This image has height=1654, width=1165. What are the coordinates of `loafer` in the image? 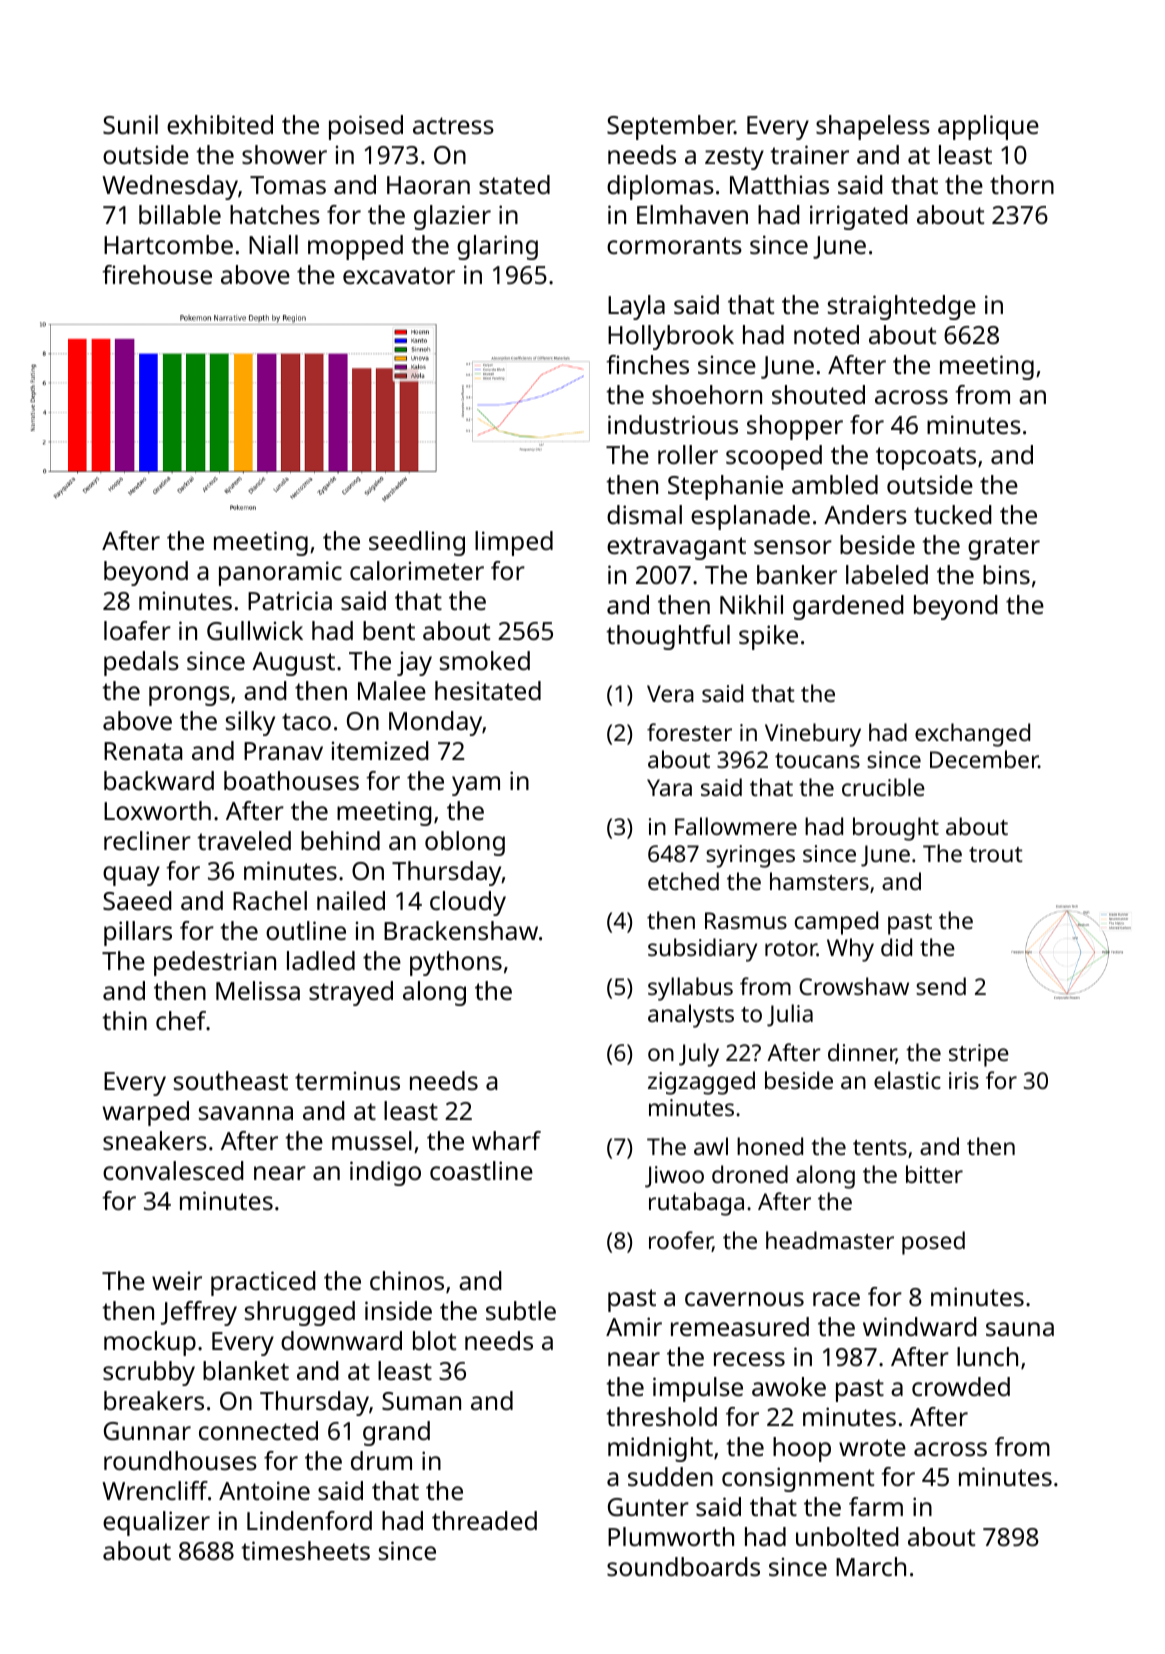 It's located at (137, 630).
